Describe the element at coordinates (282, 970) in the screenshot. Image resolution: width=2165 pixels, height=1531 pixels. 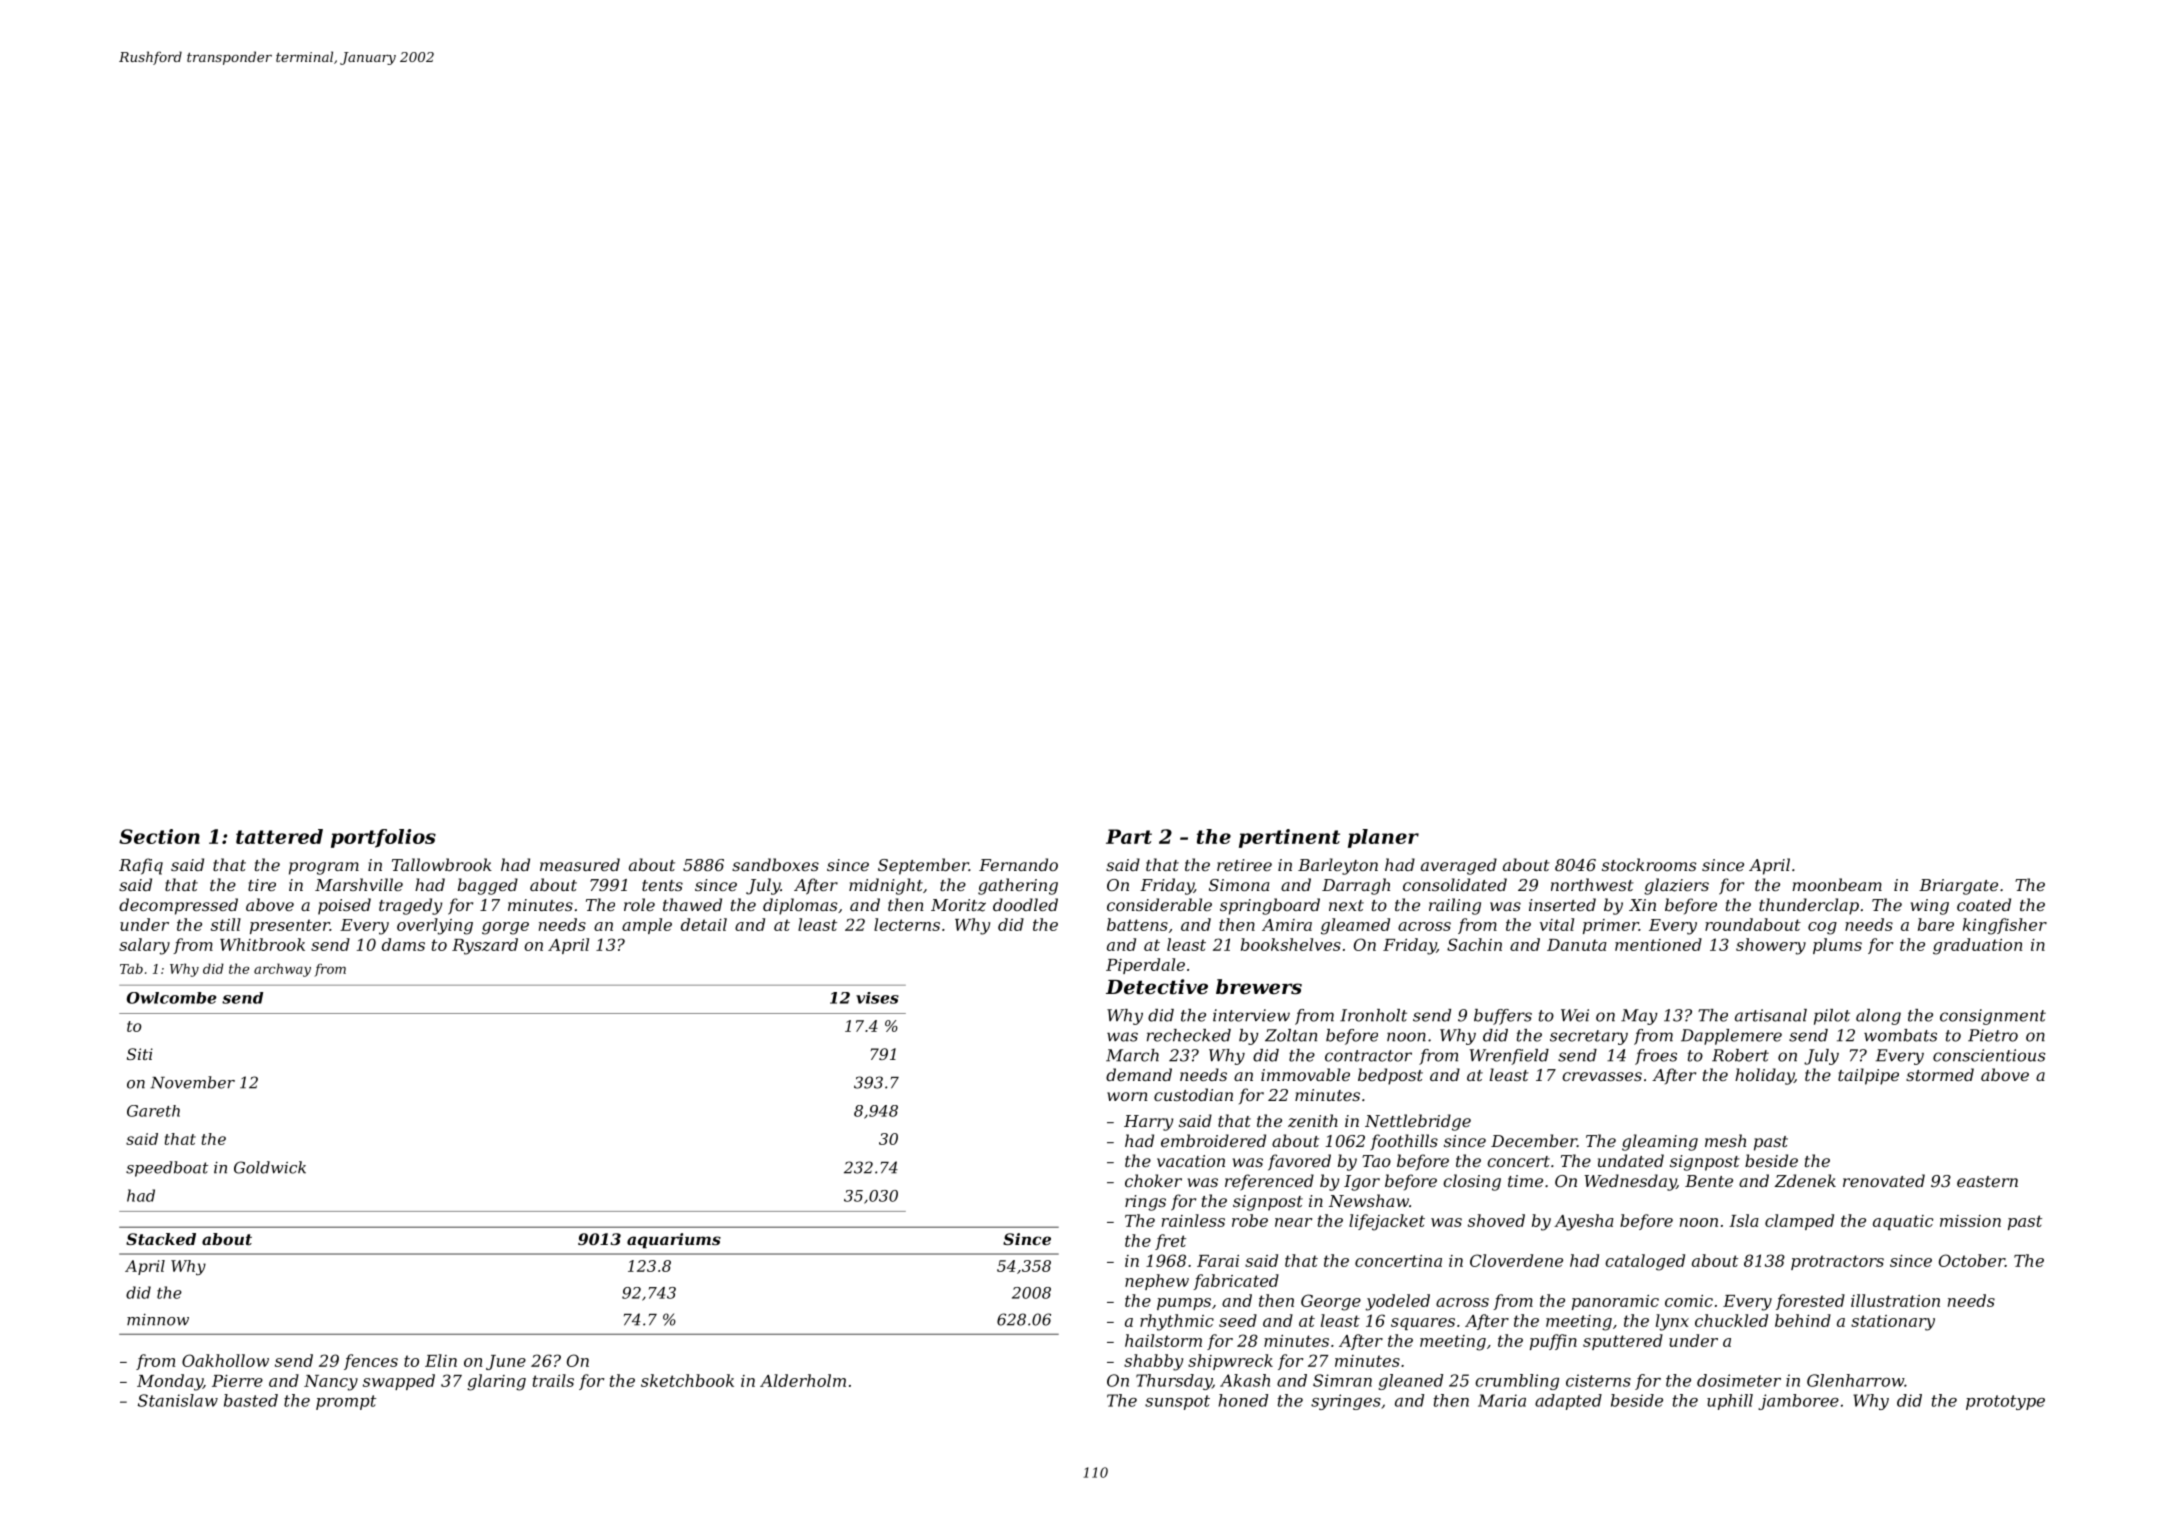
I see `archway` at that location.
